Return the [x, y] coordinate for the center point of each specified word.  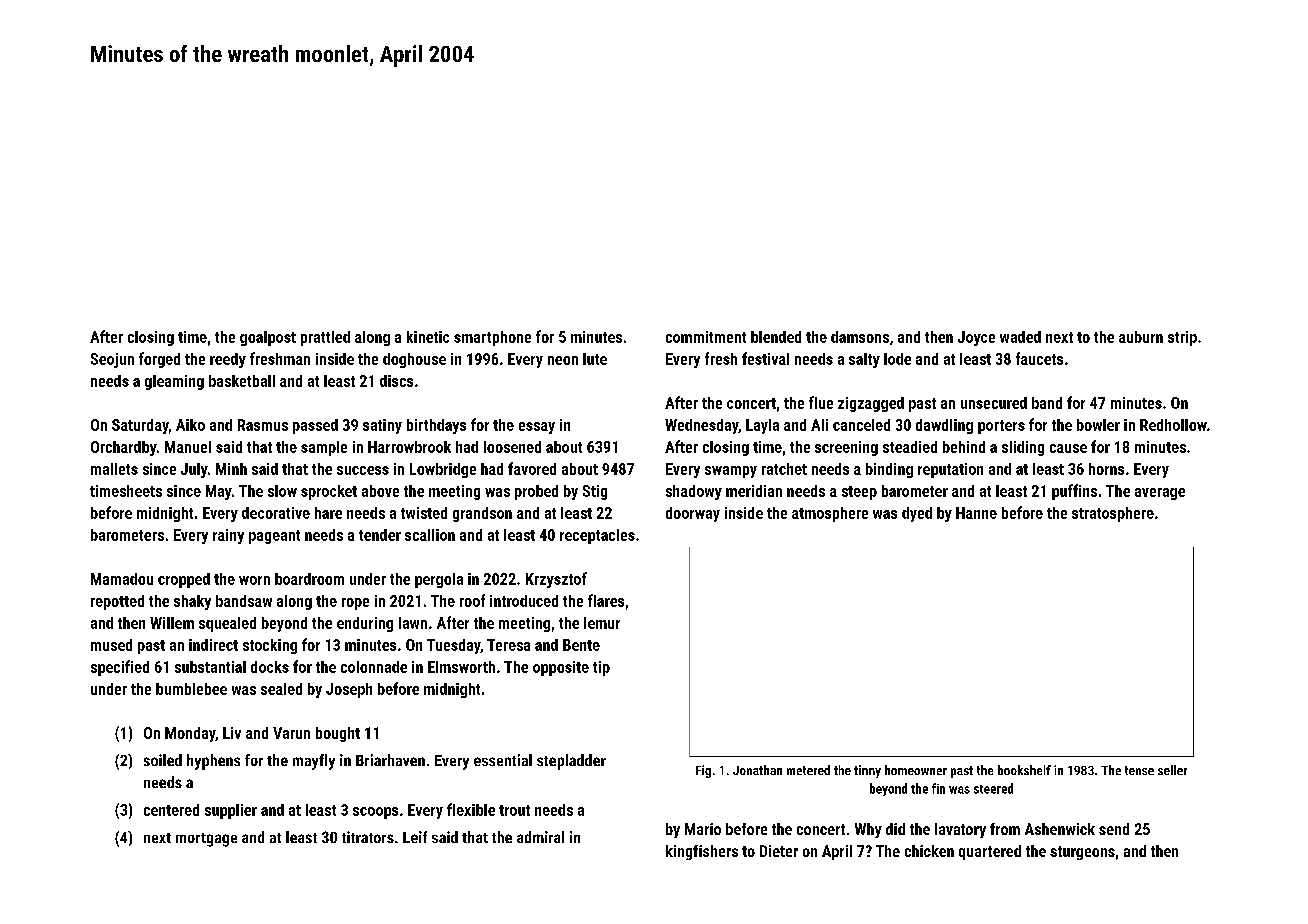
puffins [1074, 492]
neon [563, 360]
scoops [375, 813]
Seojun [112, 360]
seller [1172, 770]
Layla [762, 426]
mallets [114, 469]
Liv [232, 733]
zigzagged [871, 404]
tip [601, 668]
